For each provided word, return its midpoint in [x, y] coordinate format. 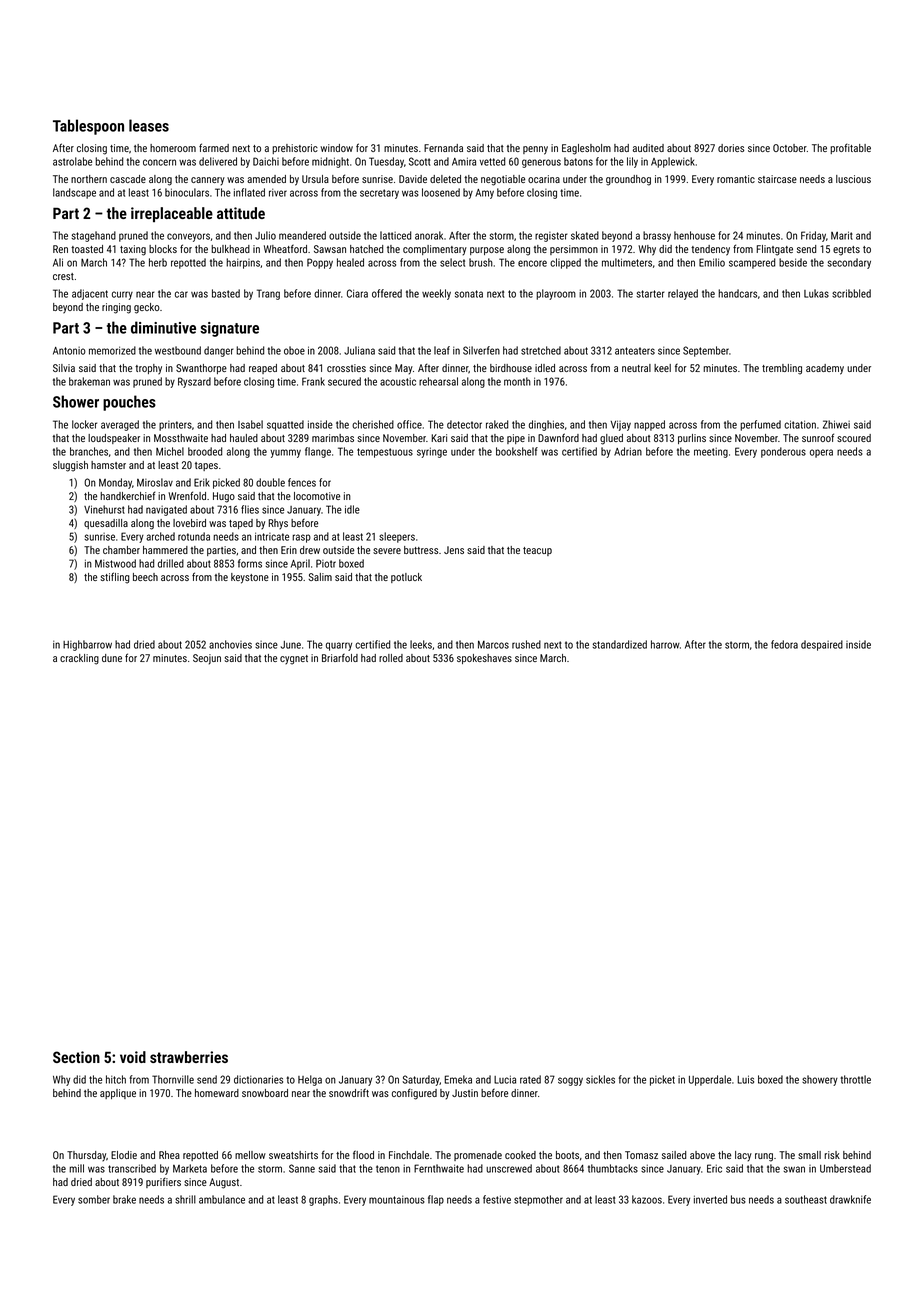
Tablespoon [88, 127]
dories [731, 148]
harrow [665, 644]
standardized [620, 644]
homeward [217, 1093]
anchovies [230, 644]
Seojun [207, 659]
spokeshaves [484, 659]
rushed [526, 644]
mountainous [397, 1199]
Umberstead [845, 1168]
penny [535, 150]
